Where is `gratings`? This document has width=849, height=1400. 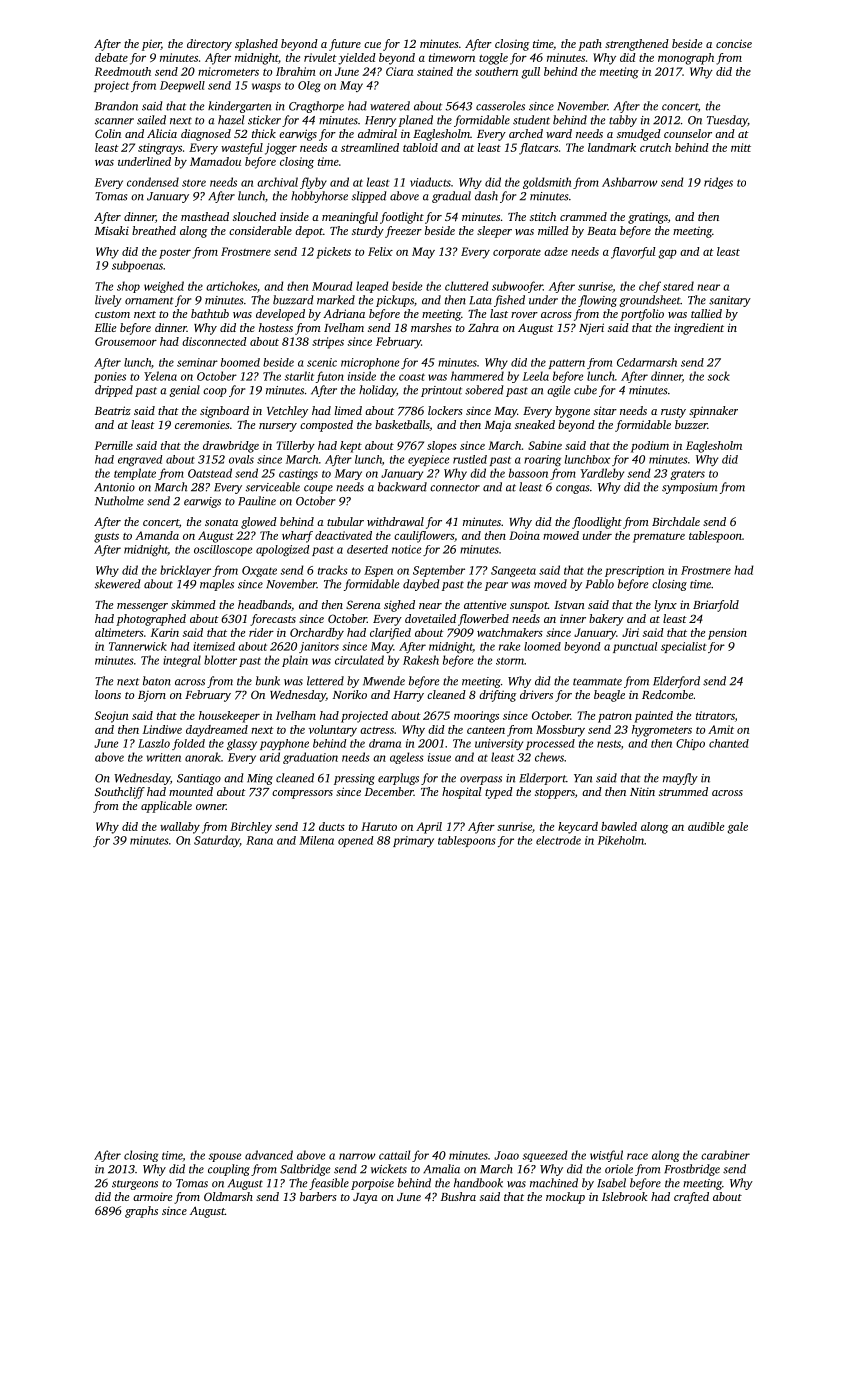
gratings is located at coordinates (648, 218).
